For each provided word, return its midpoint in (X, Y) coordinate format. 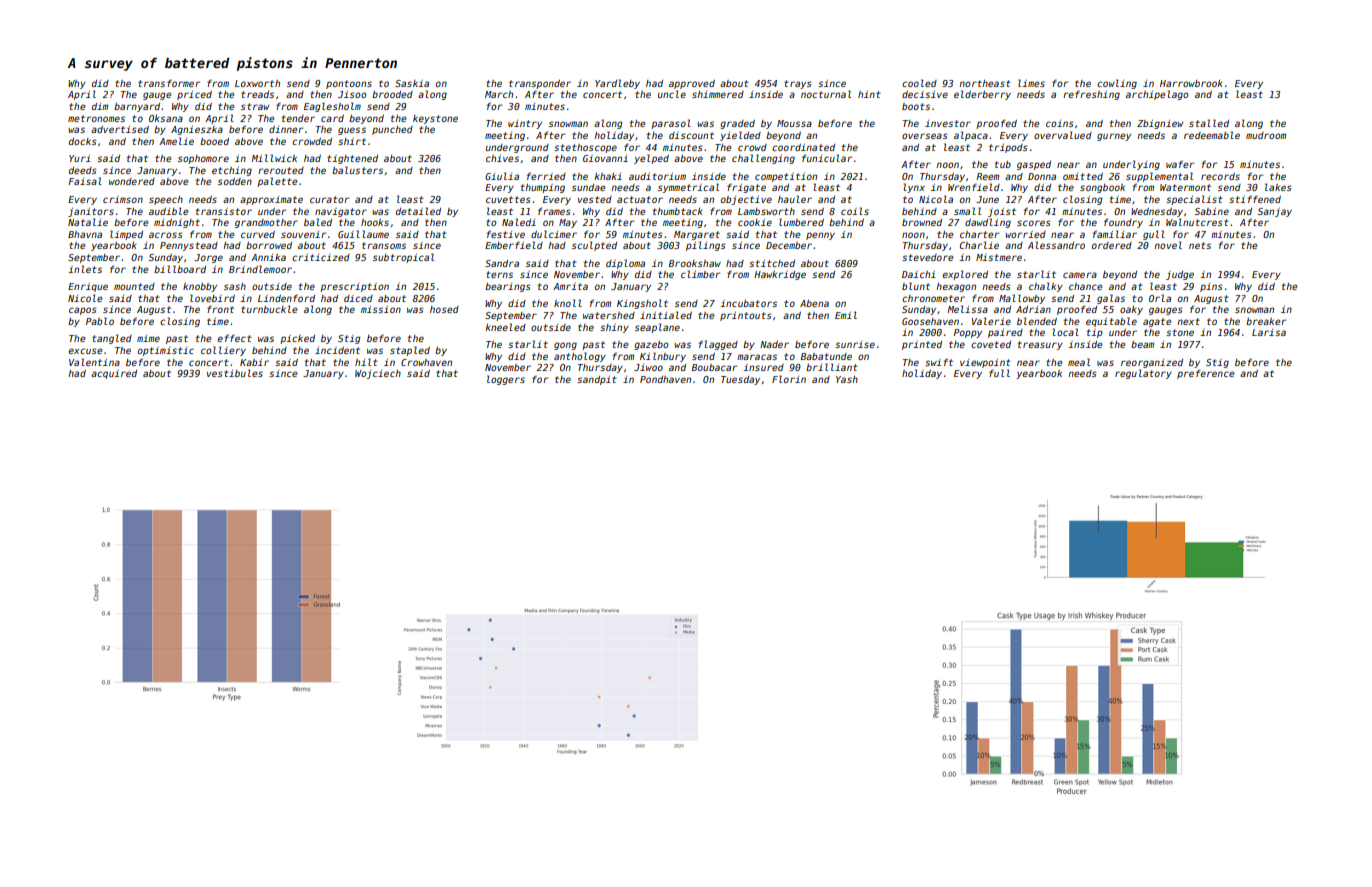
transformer (169, 83)
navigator (341, 212)
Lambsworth (766, 211)
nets (1200, 245)
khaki (608, 176)
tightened (352, 159)
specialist (1194, 200)
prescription (354, 287)
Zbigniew (1160, 124)
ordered (1112, 245)
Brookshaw (695, 263)
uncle (672, 94)
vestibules (235, 373)
